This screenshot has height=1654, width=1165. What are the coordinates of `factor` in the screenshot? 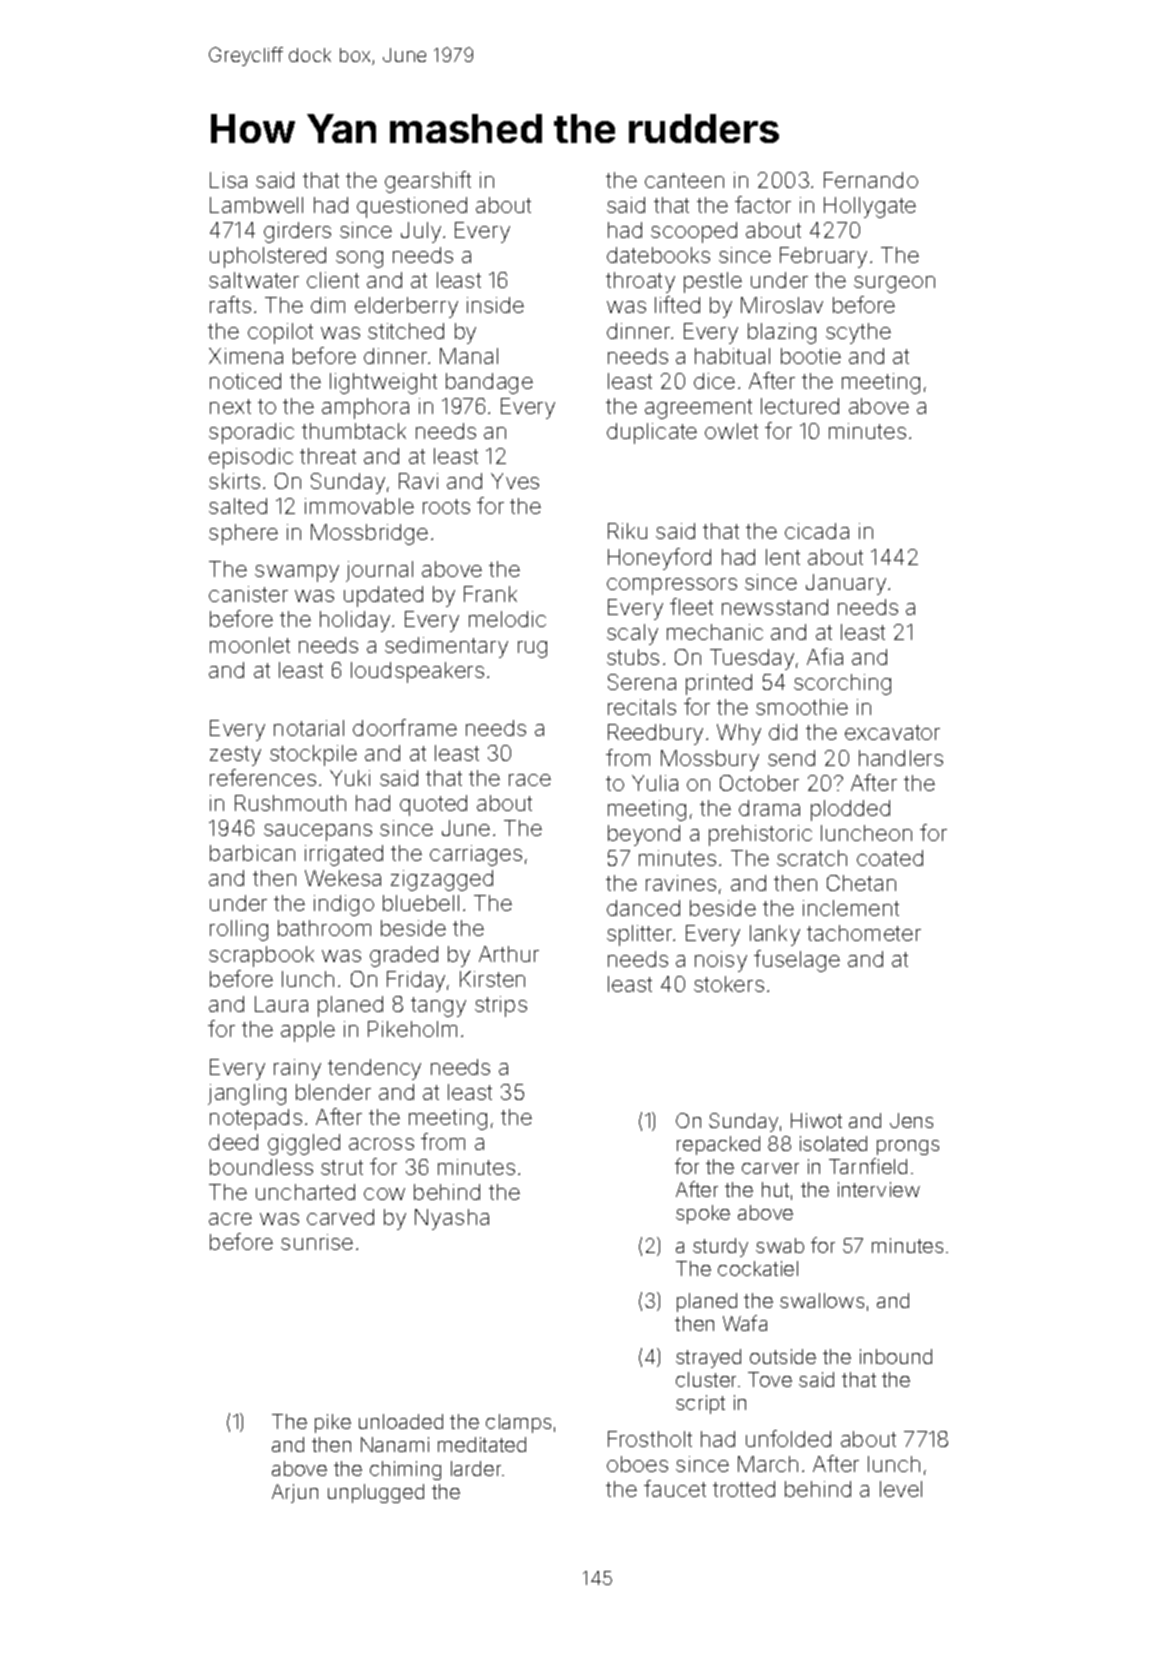 It's located at (763, 204).
